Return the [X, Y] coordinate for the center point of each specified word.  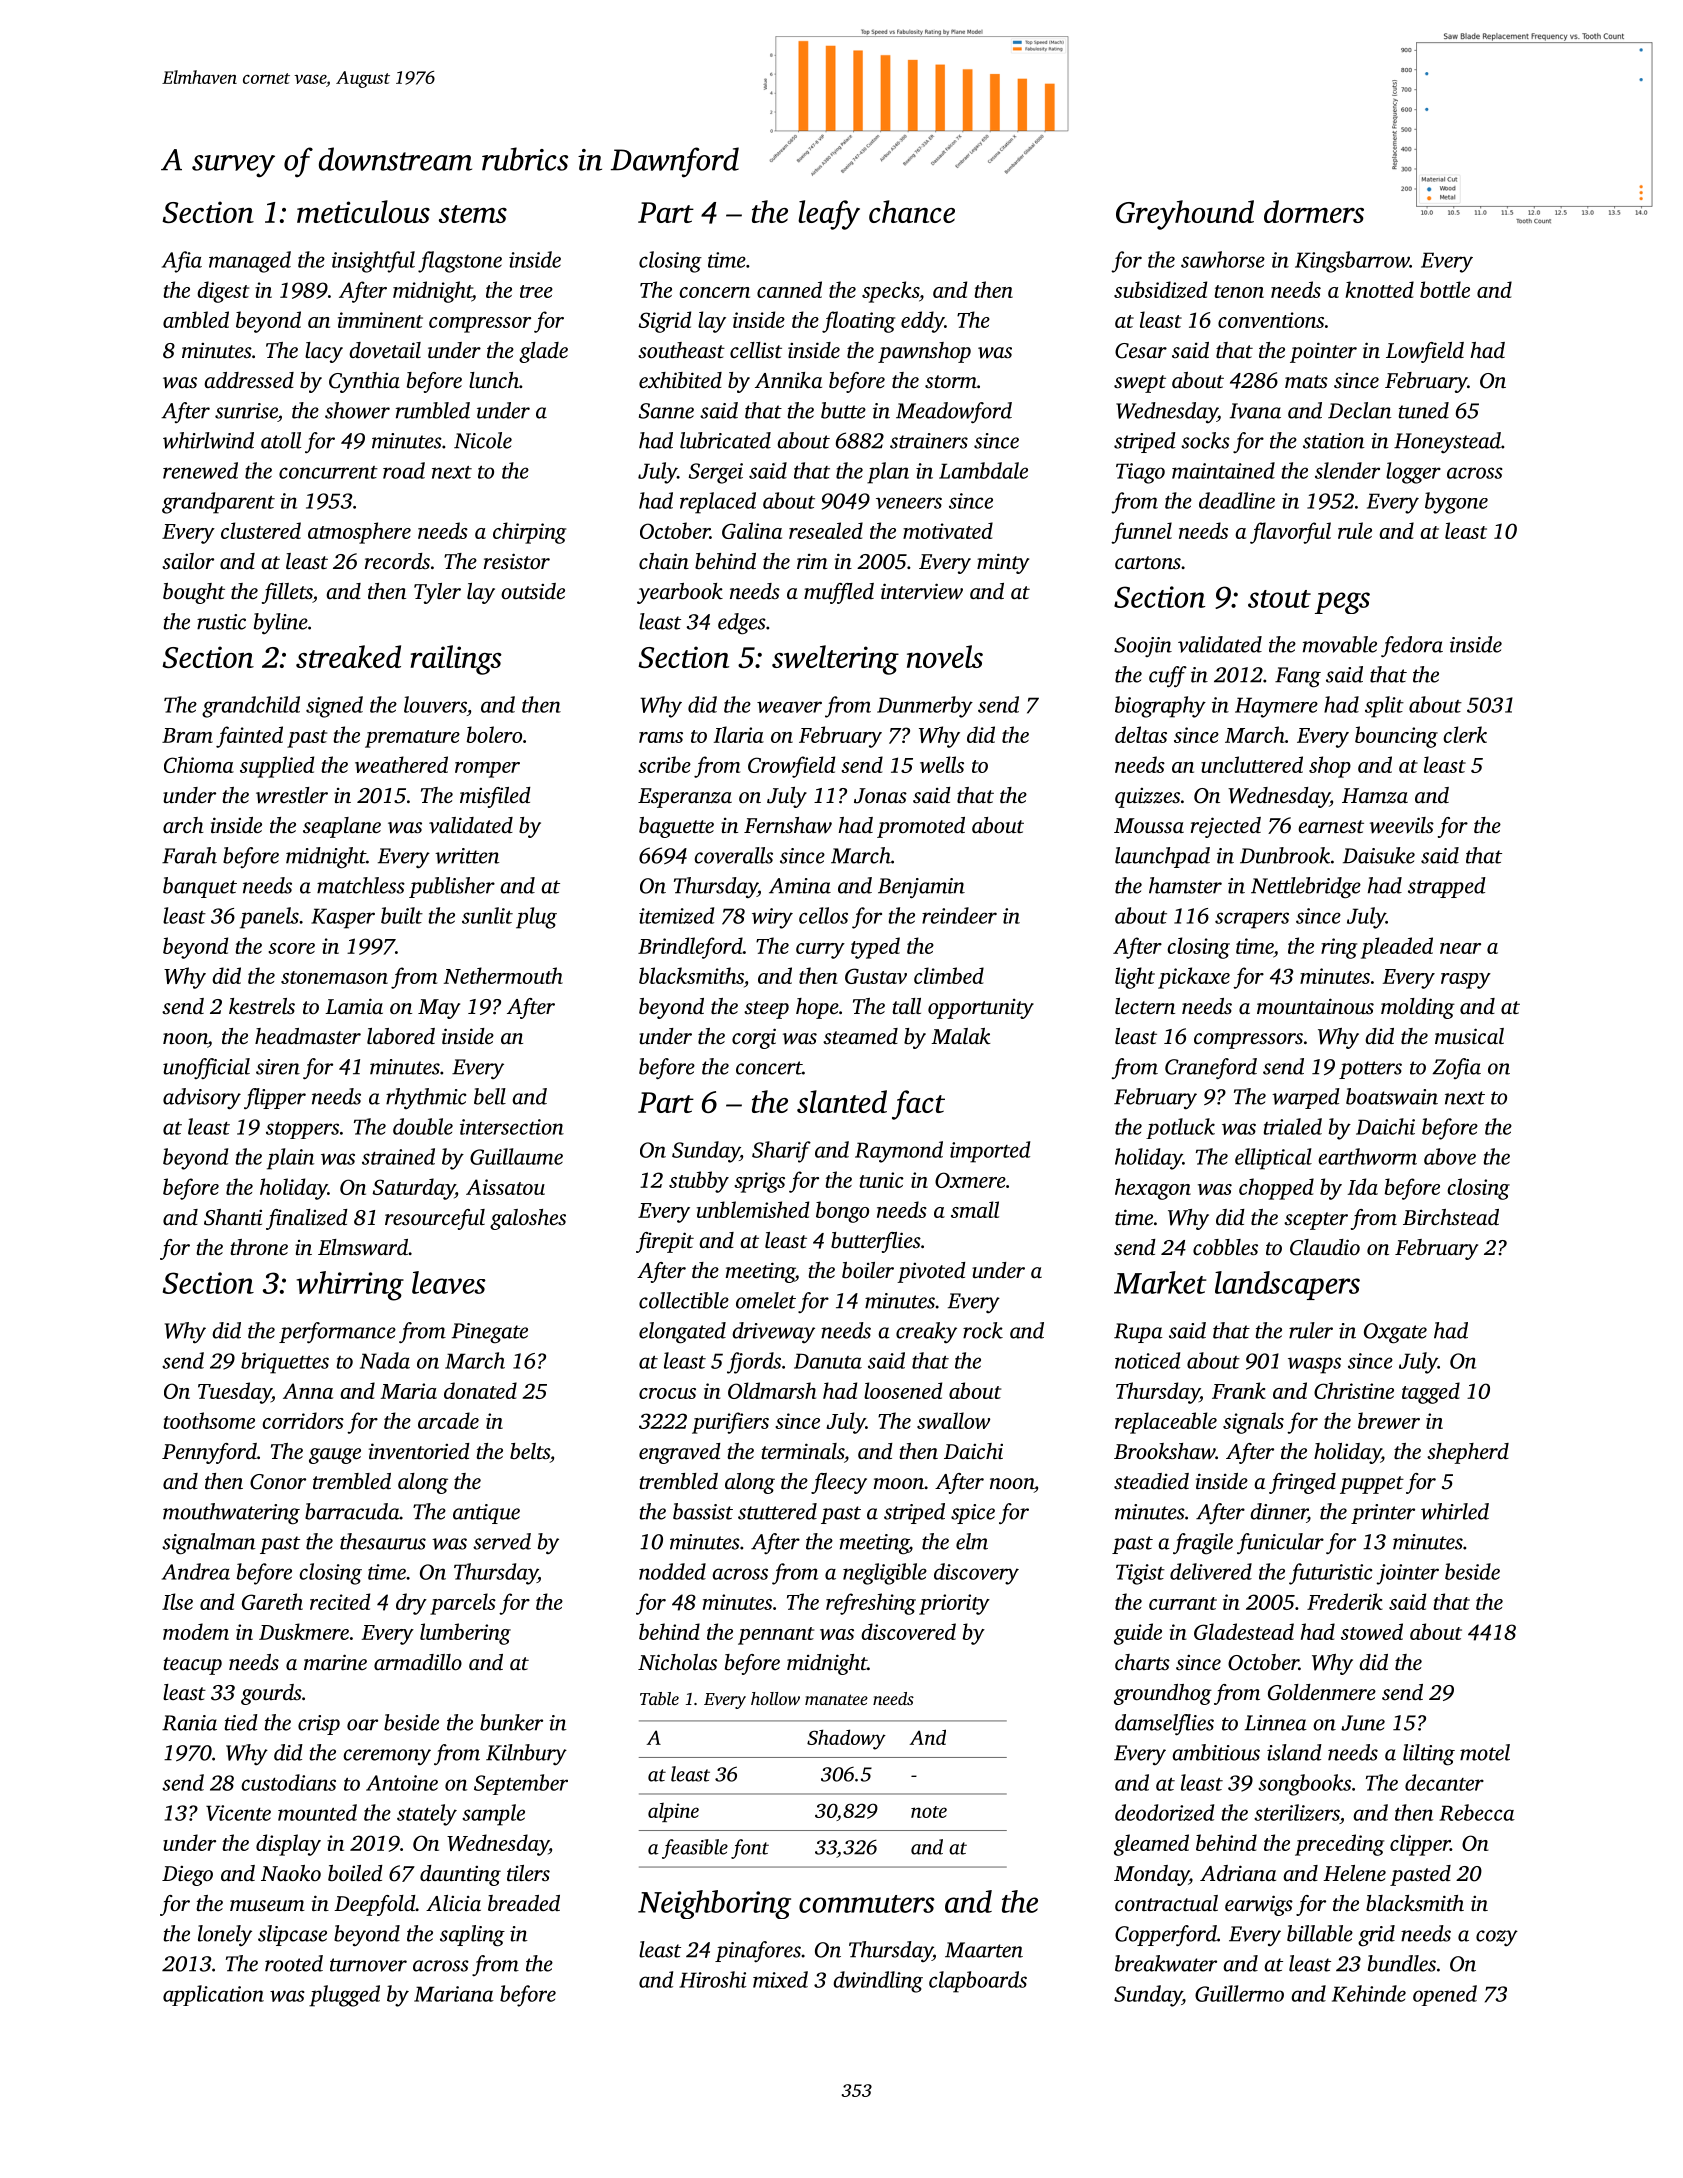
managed [250, 262]
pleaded [1397, 948]
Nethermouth [503, 975]
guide [1138, 1634]
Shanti [233, 1217]
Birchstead [1451, 1217]
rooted [294, 1963]
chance [912, 211]
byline [281, 623]
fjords [754, 1363]
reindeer [959, 915]
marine [335, 1662]
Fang [1298, 677]
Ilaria [739, 734]
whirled [1455, 1511]
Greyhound [1185, 215]
